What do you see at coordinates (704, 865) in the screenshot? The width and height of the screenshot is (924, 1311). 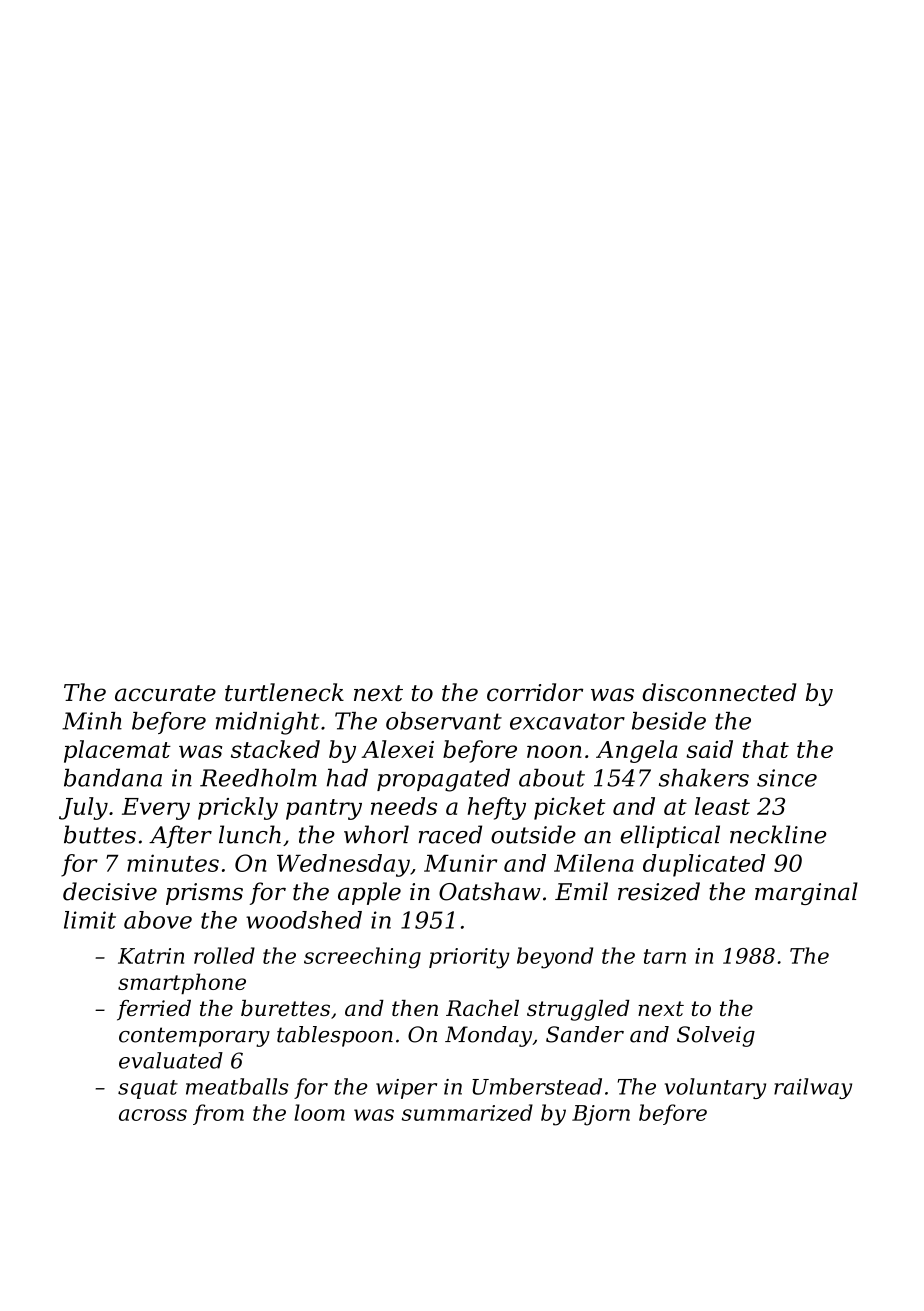 I see `duplicated` at bounding box center [704, 865].
